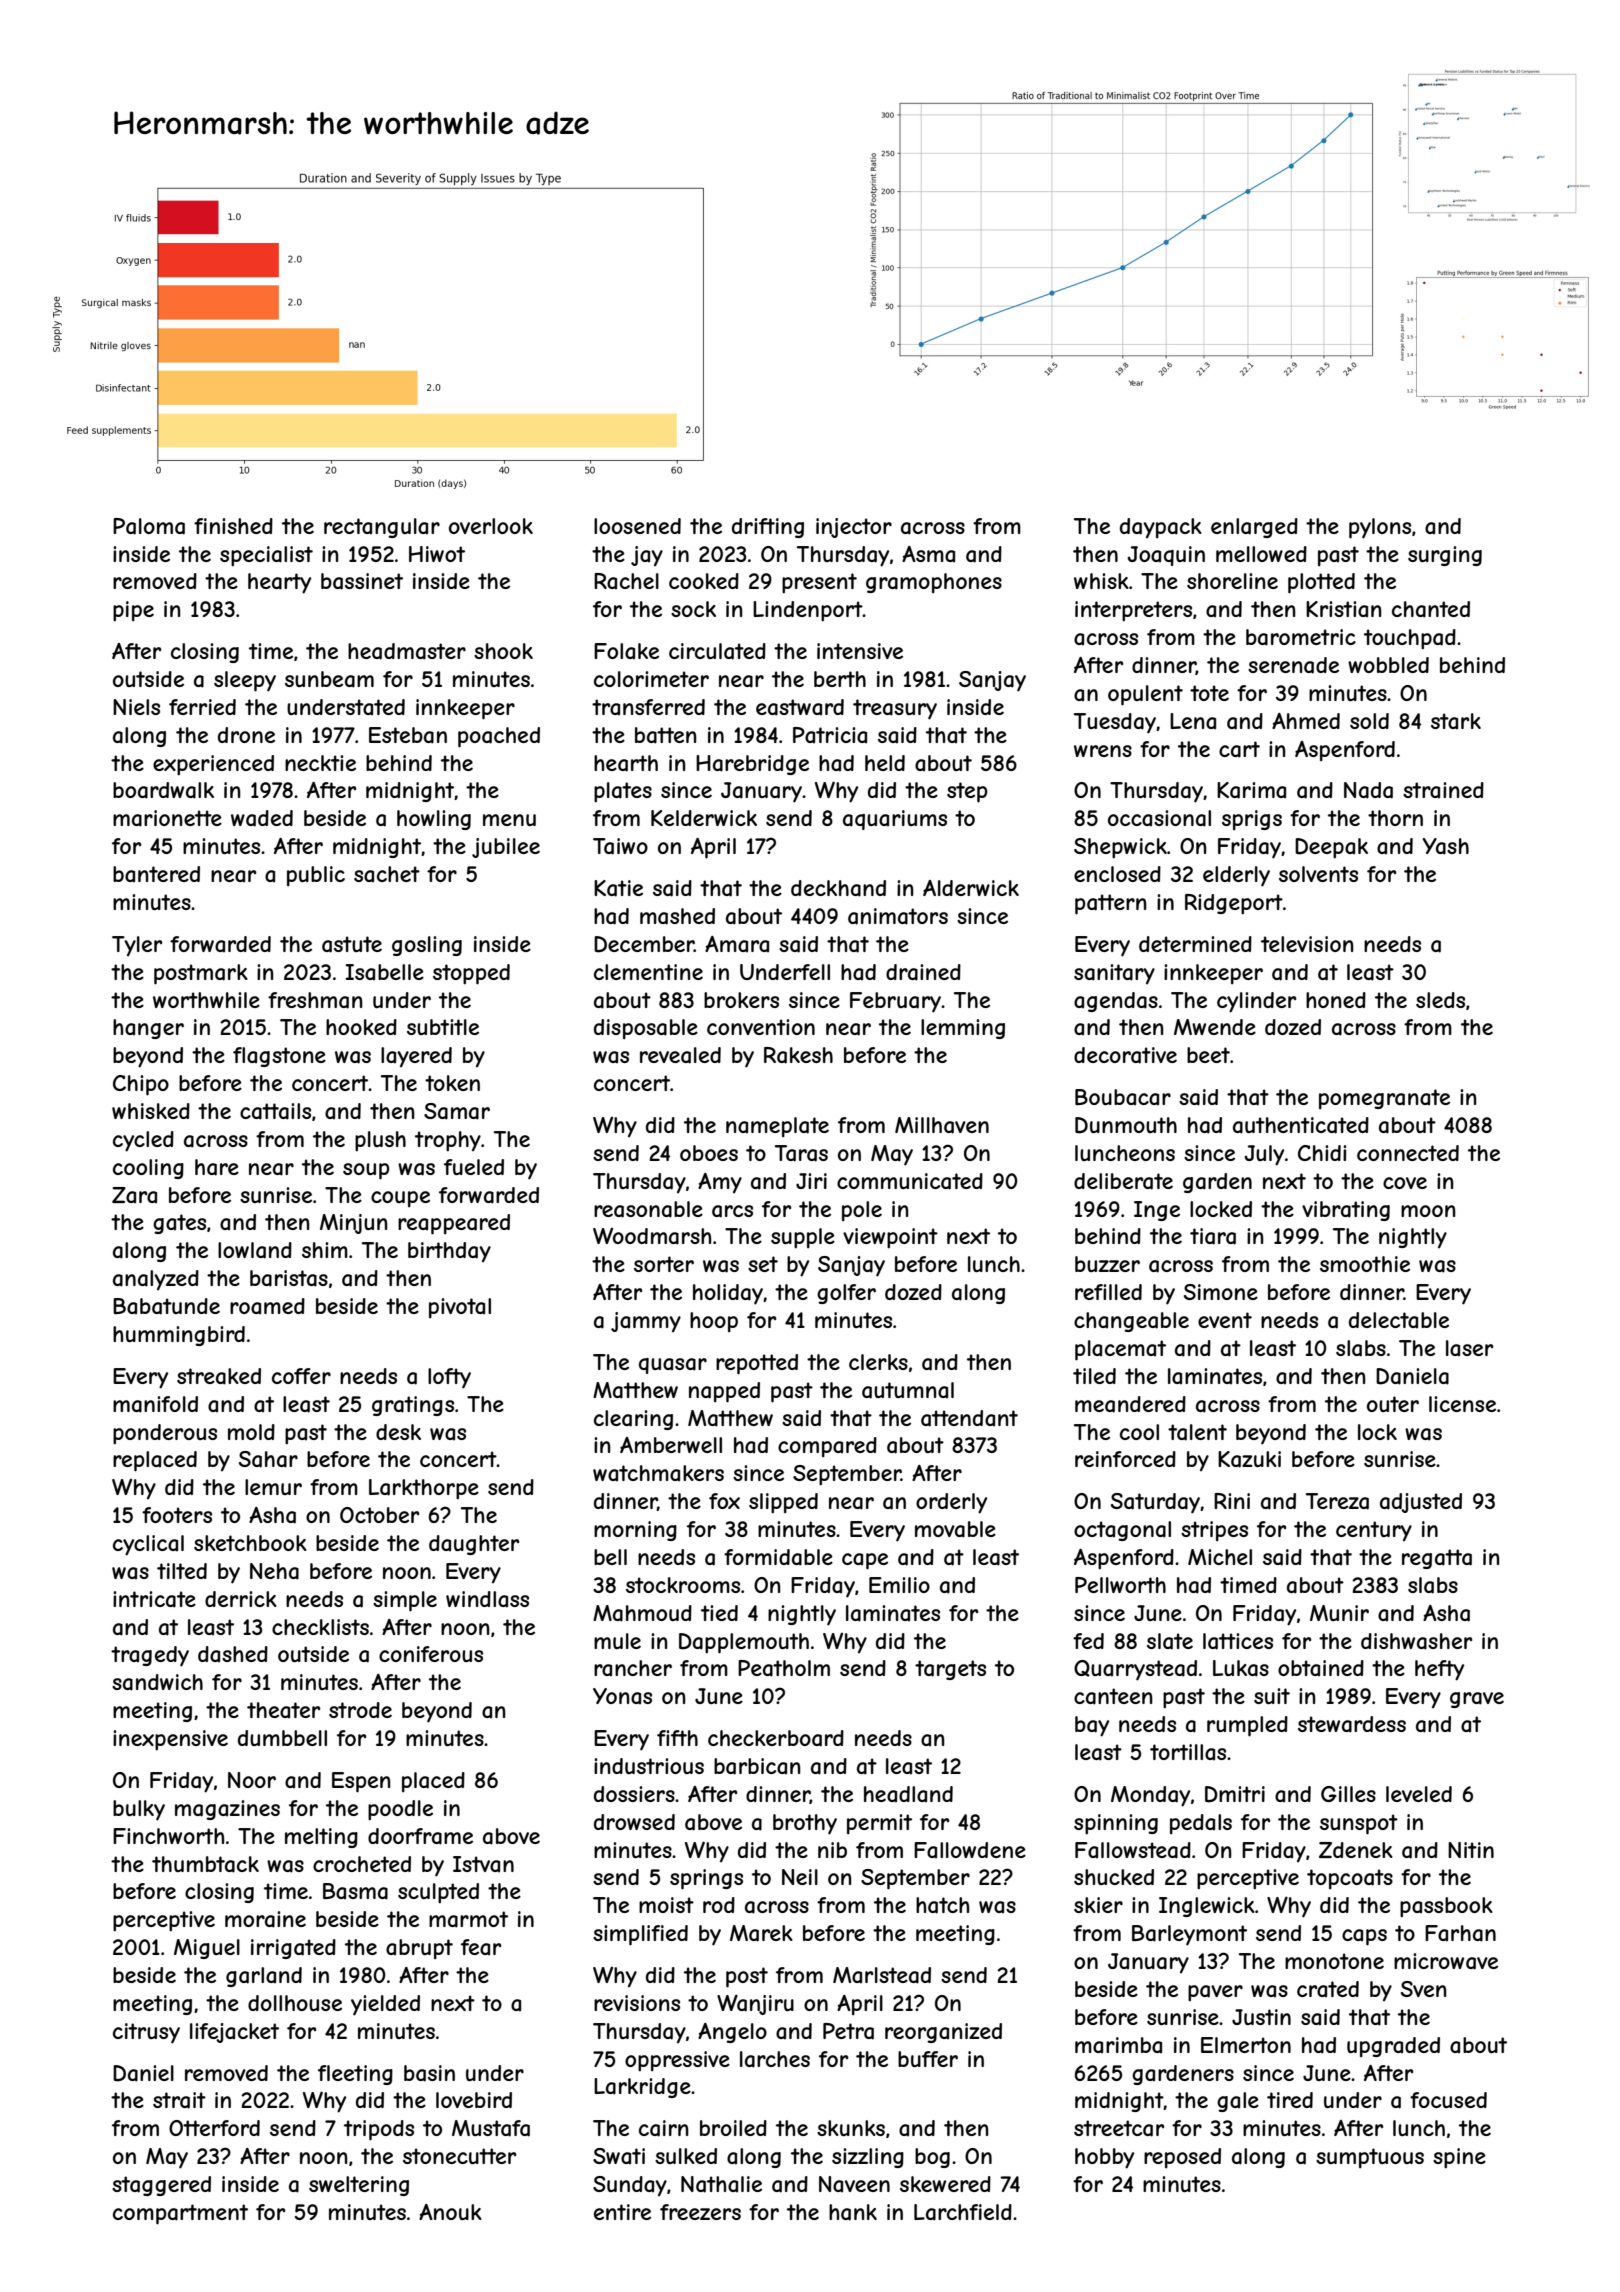  I want to click on coffer, so click(301, 1376).
